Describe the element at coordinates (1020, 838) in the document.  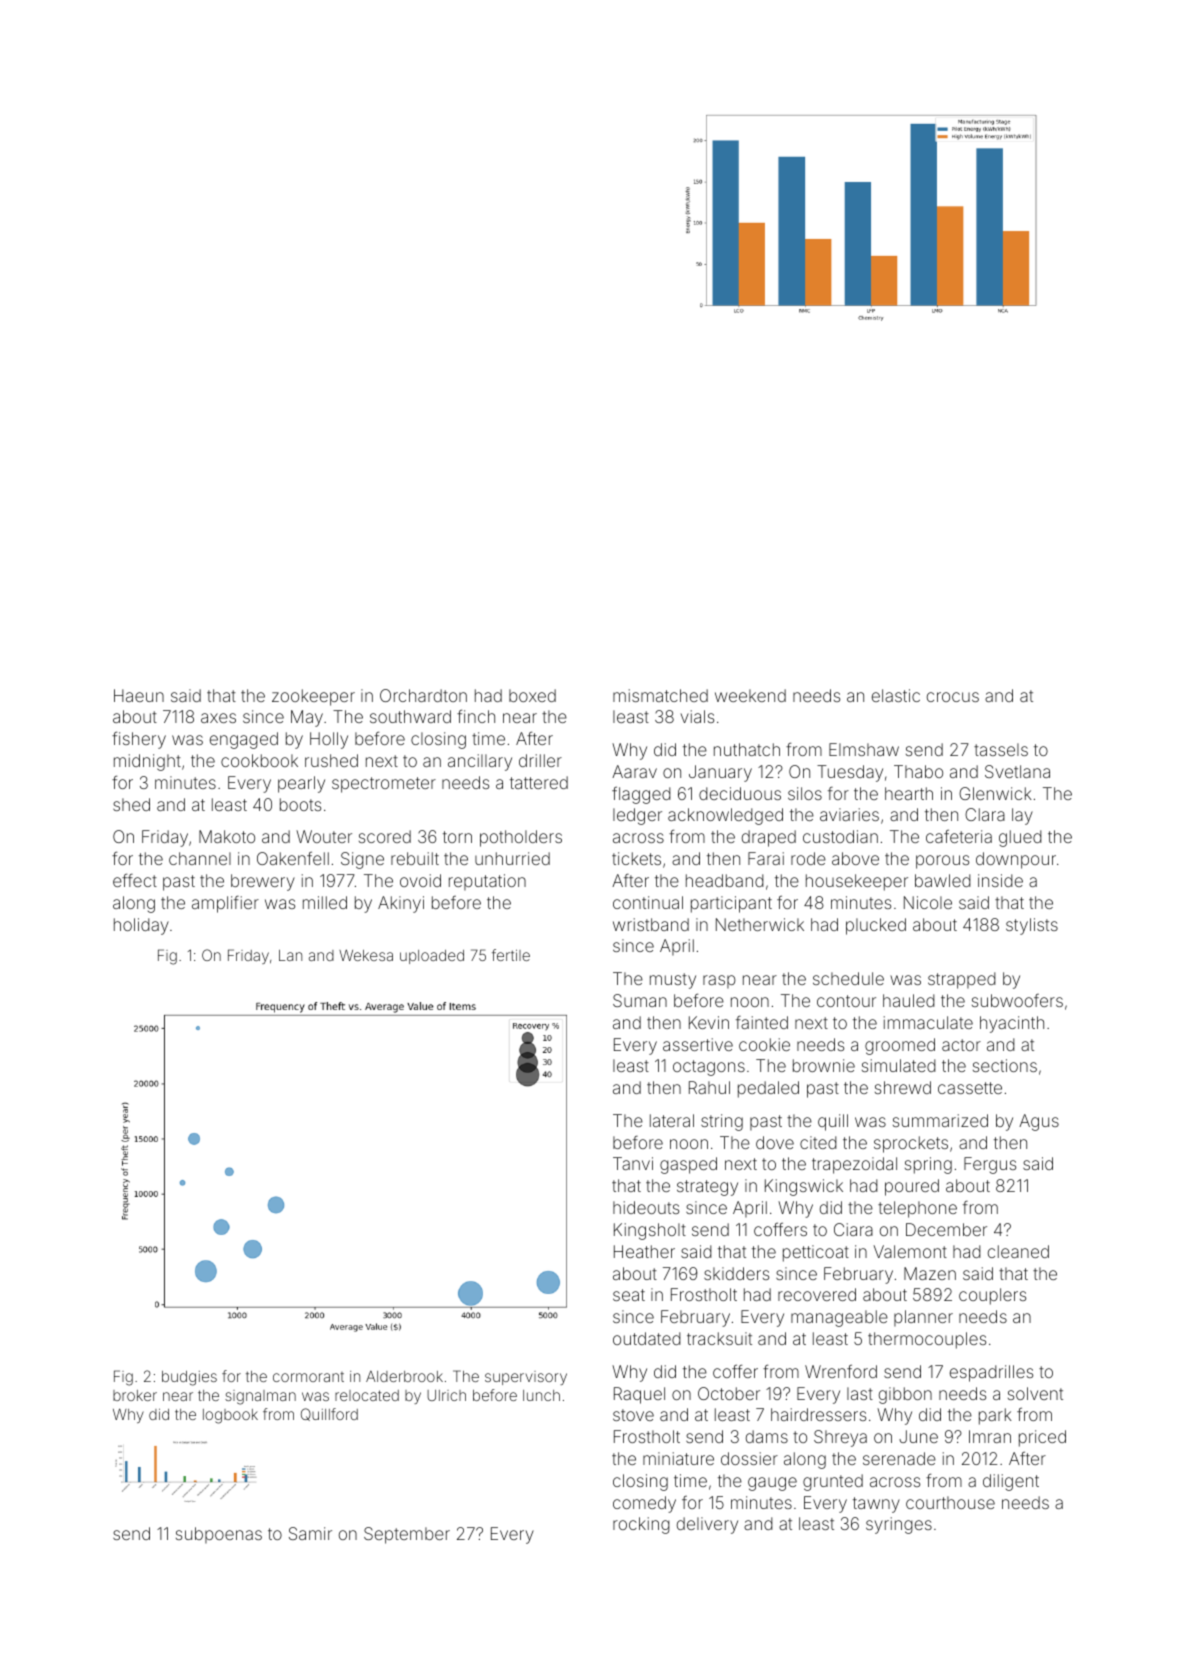
I see `glued` at that location.
